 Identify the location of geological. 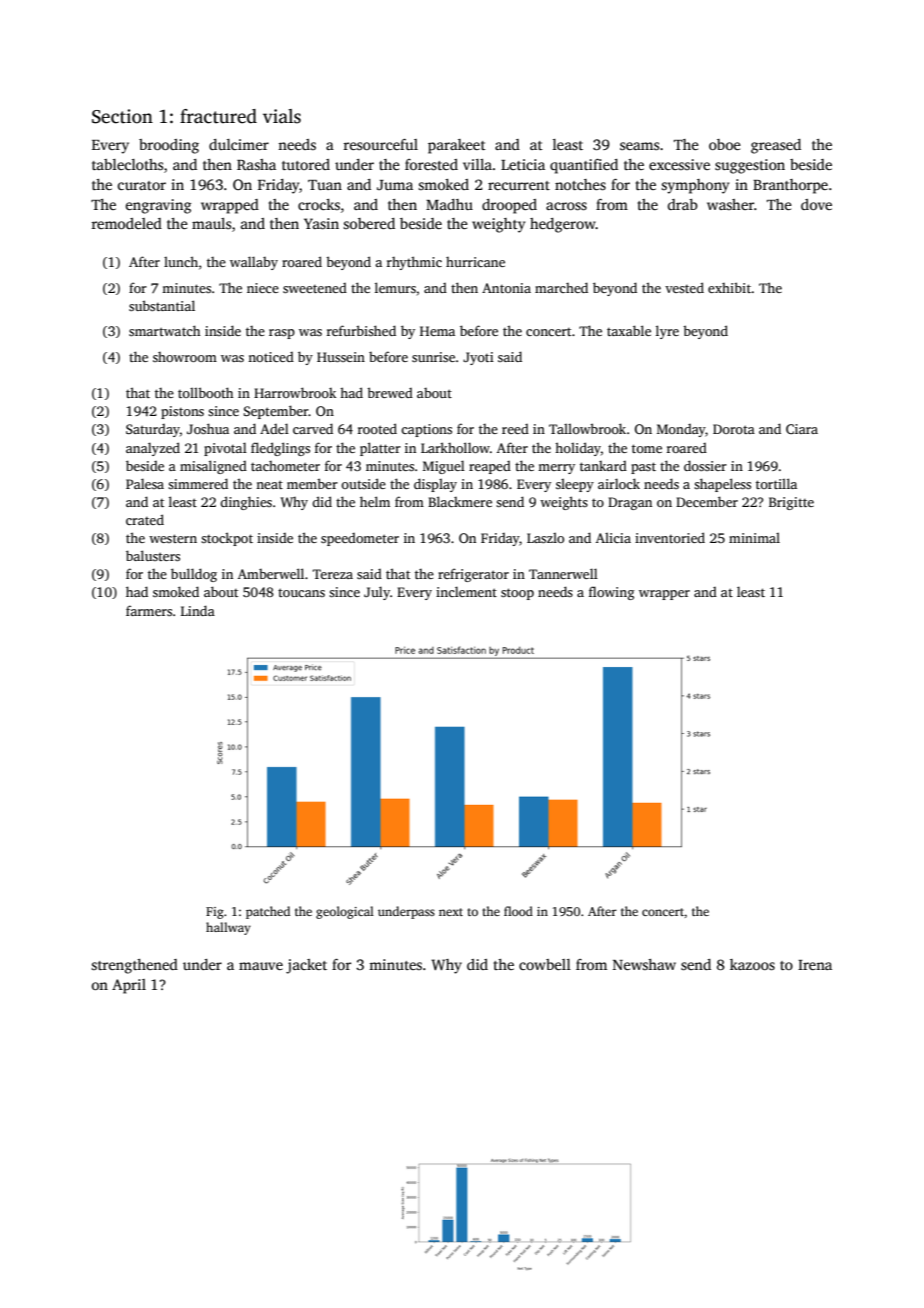
(345, 912).
